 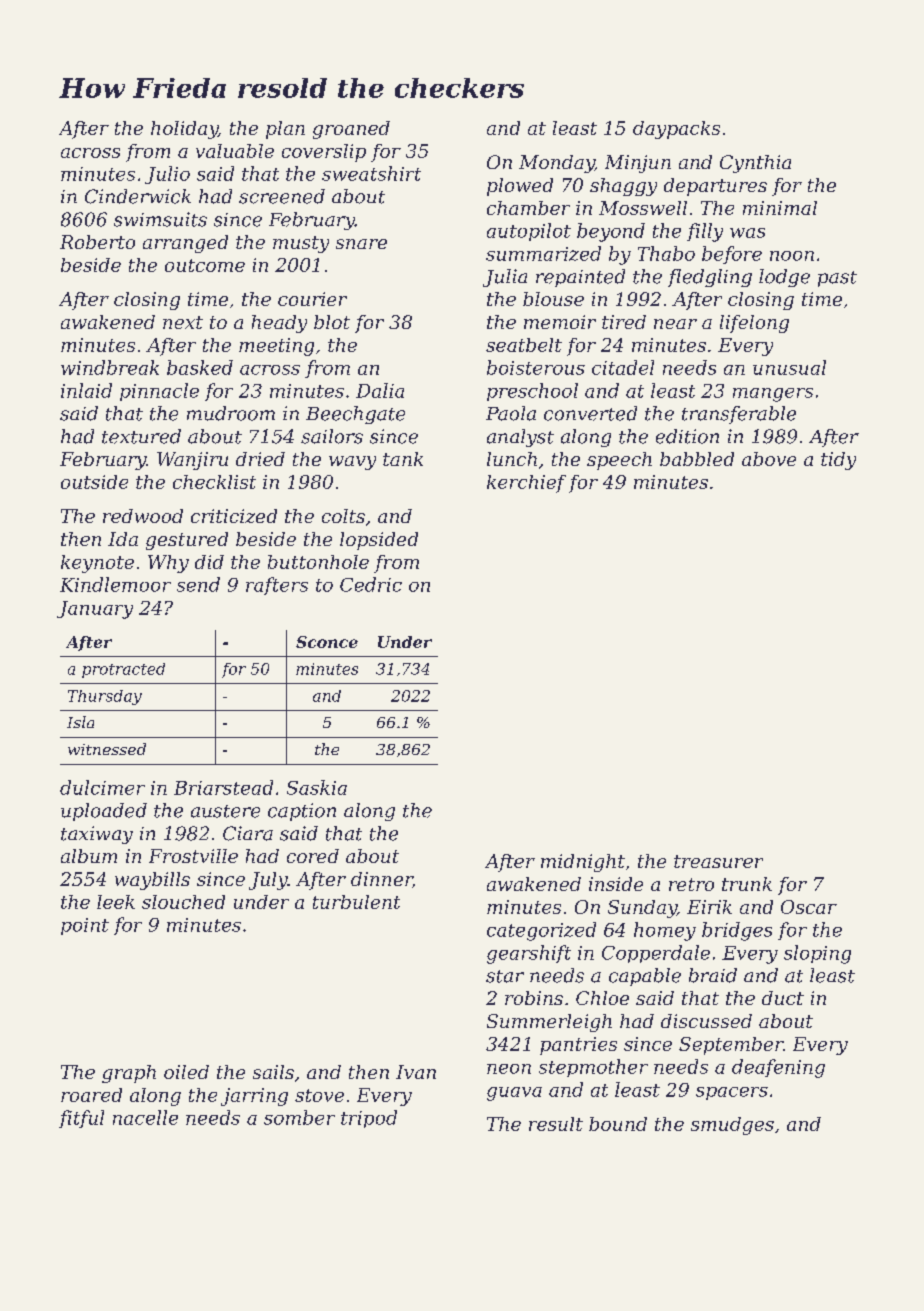 What do you see at coordinates (371, 584) in the screenshot?
I see `Cedric` at bounding box center [371, 584].
